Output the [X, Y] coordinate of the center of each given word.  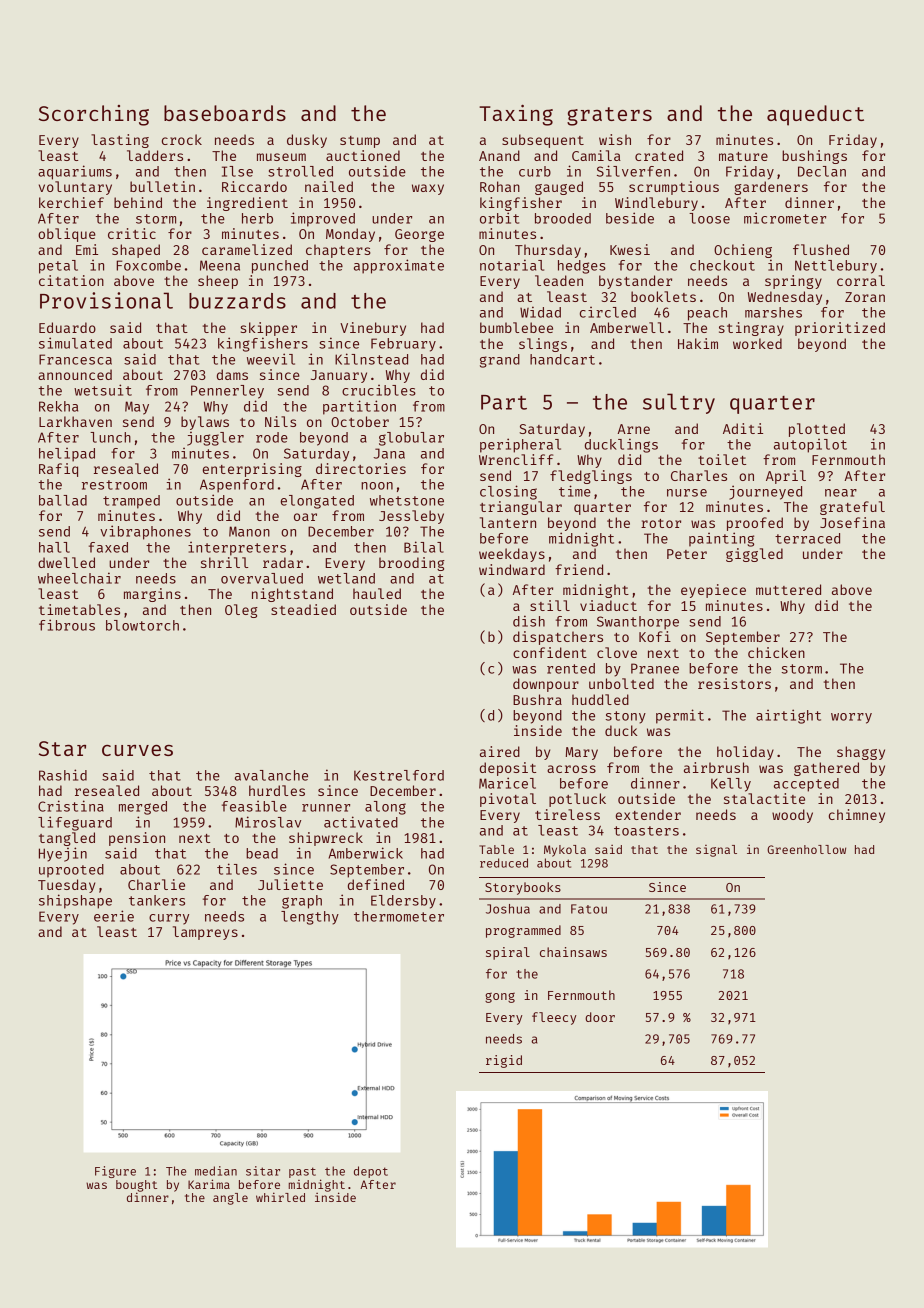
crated [659, 155]
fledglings [591, 477]
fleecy [554, 1018]
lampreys [205, 933]
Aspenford [237, 486]
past [302, 1172]
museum [281, 157]
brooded [563, 218]
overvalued [262, 578]
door [600, 1017]
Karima [209, 1184]
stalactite [764, 798]
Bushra [537, 699]
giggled [754, 555]
